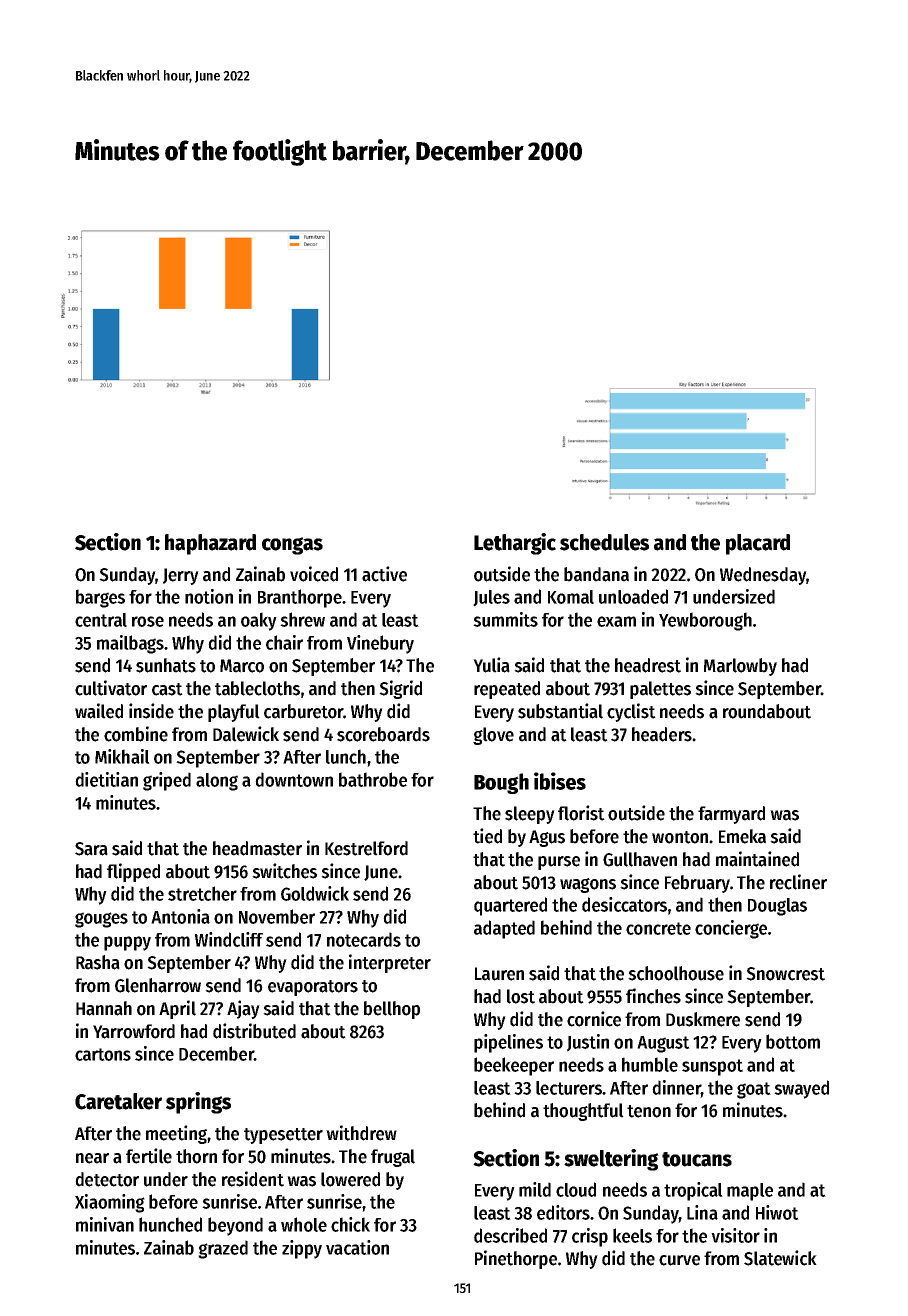 The height and width of the page is (1316, 908). Describe the element at coordinates (515, 544) in the page. I see `Lethargic` at that location.
